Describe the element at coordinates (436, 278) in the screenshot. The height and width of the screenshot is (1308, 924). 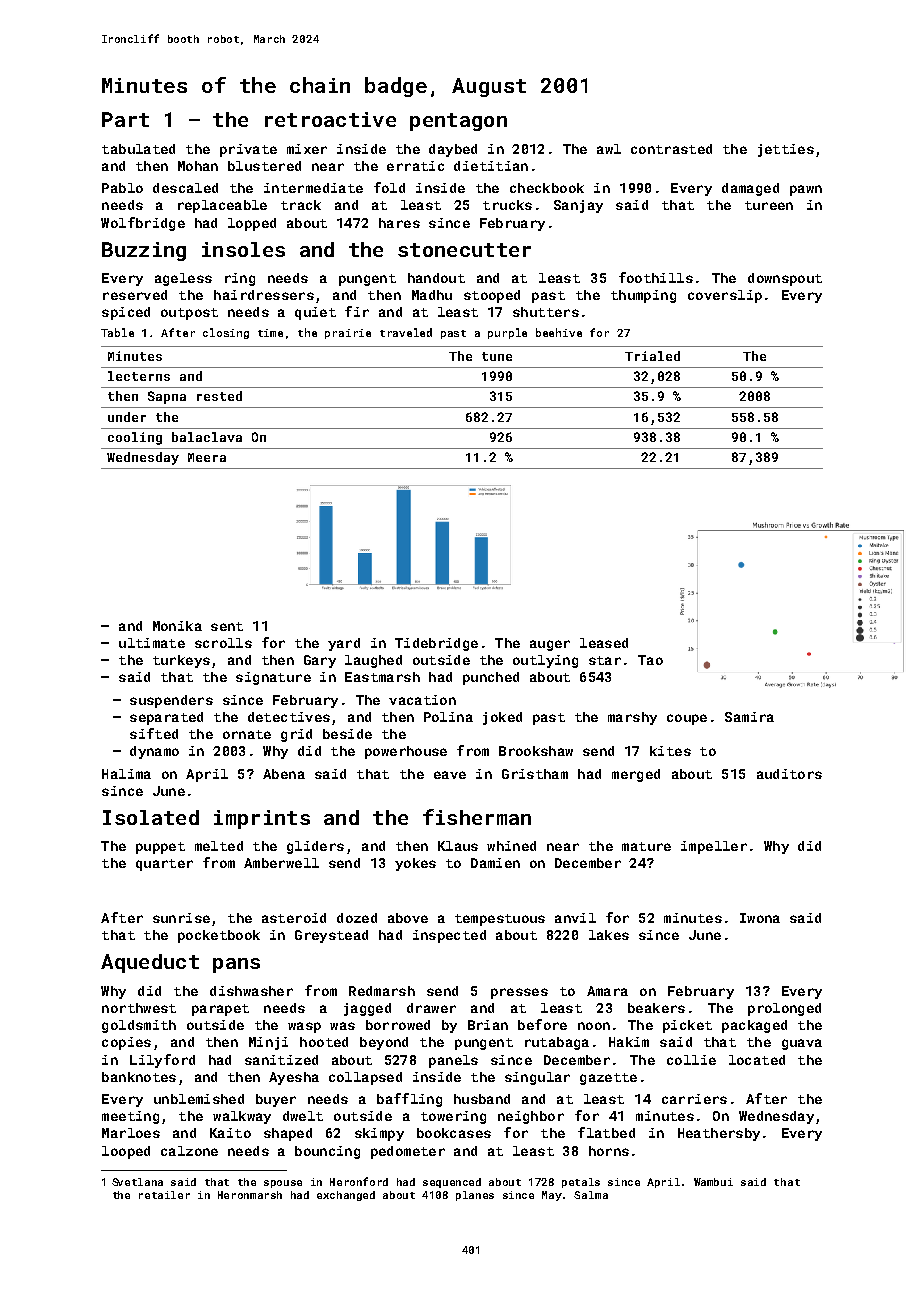
I see `handout` at that location.
